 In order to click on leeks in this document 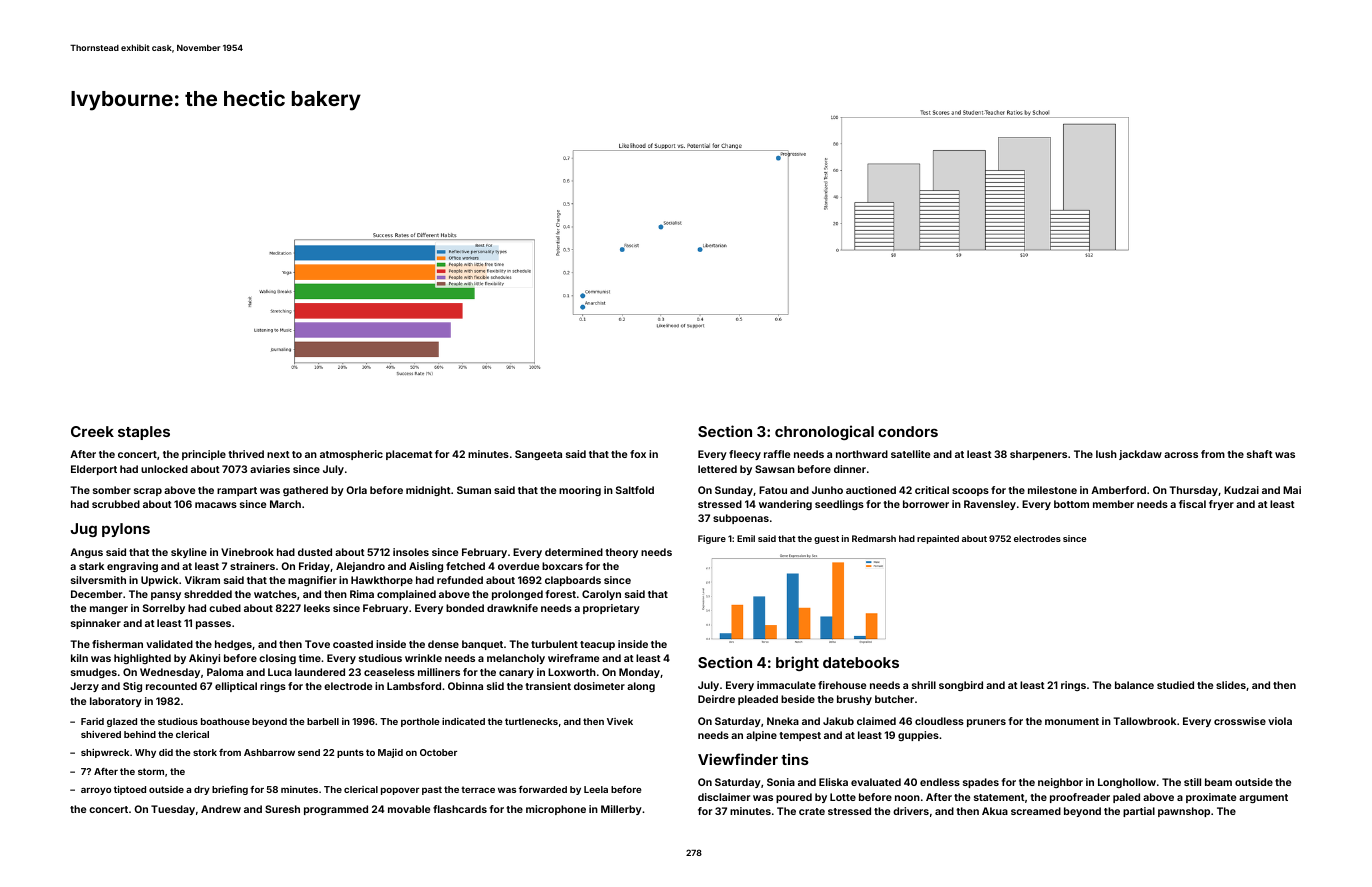, I will do `click(317, 608)`.
